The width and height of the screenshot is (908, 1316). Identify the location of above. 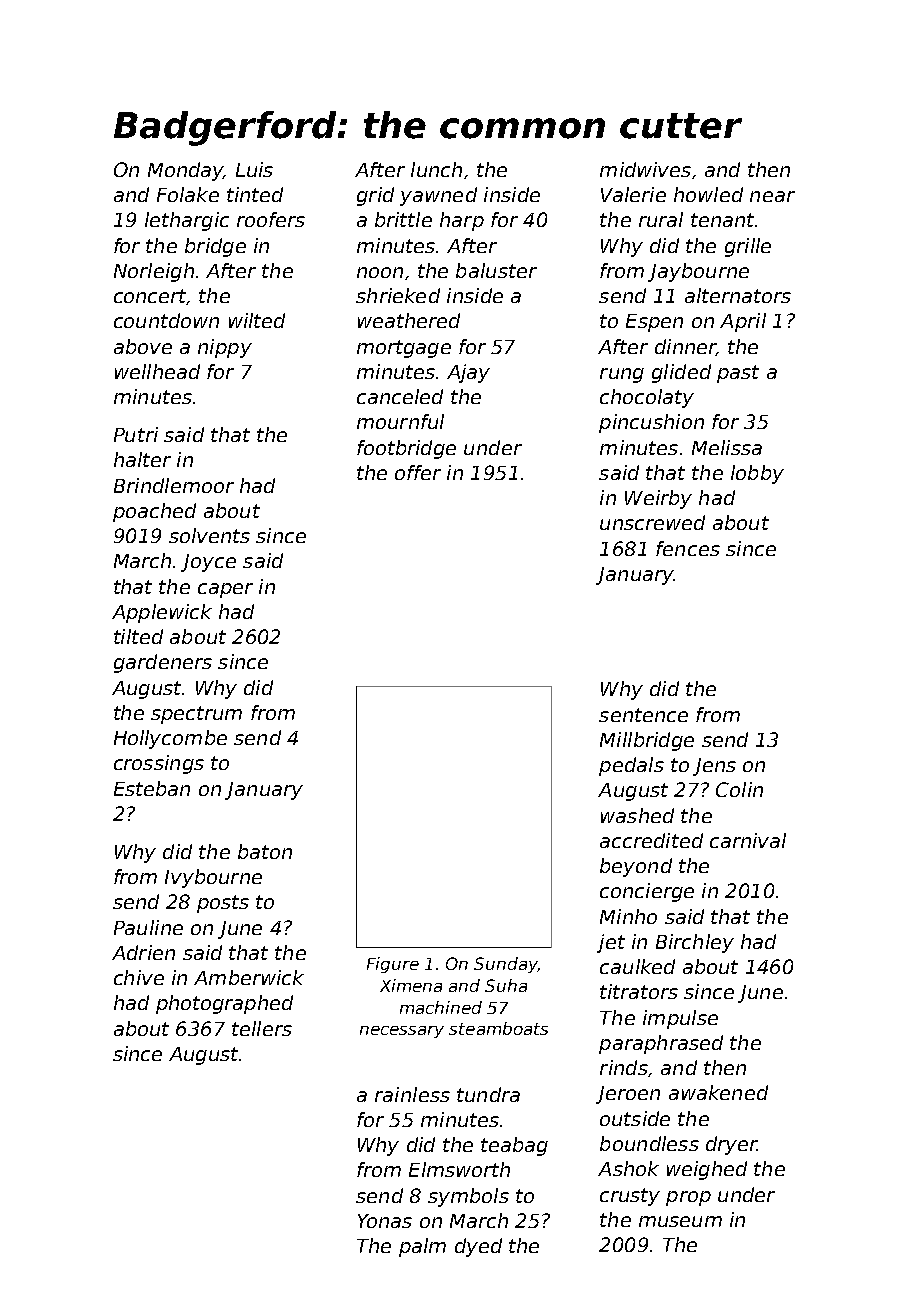
(143, 346).
